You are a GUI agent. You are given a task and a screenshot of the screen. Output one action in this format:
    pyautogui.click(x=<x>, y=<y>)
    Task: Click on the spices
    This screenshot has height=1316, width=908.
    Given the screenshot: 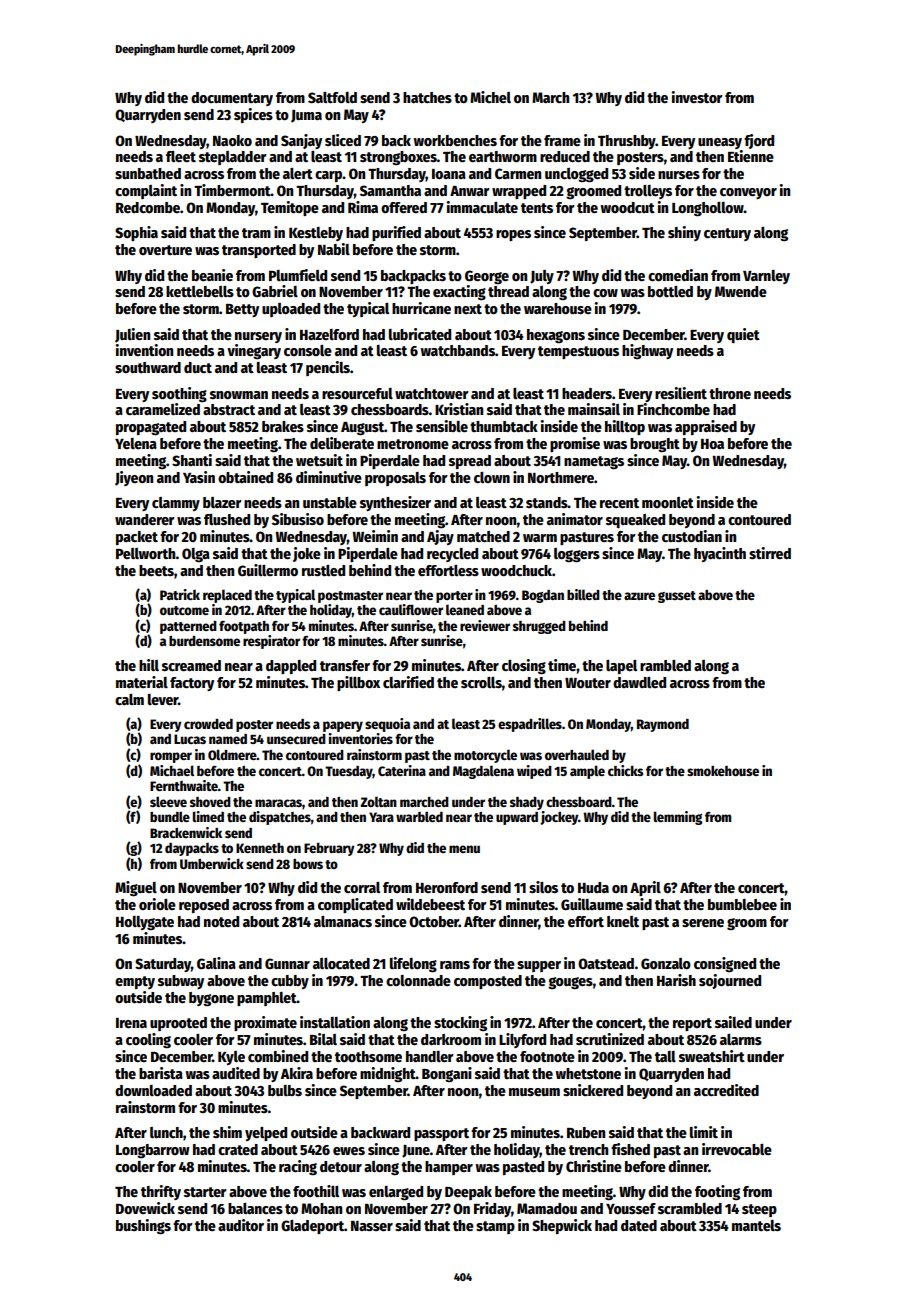 What is the action you would take?
    pyautogui.click(x=253, y=115)
